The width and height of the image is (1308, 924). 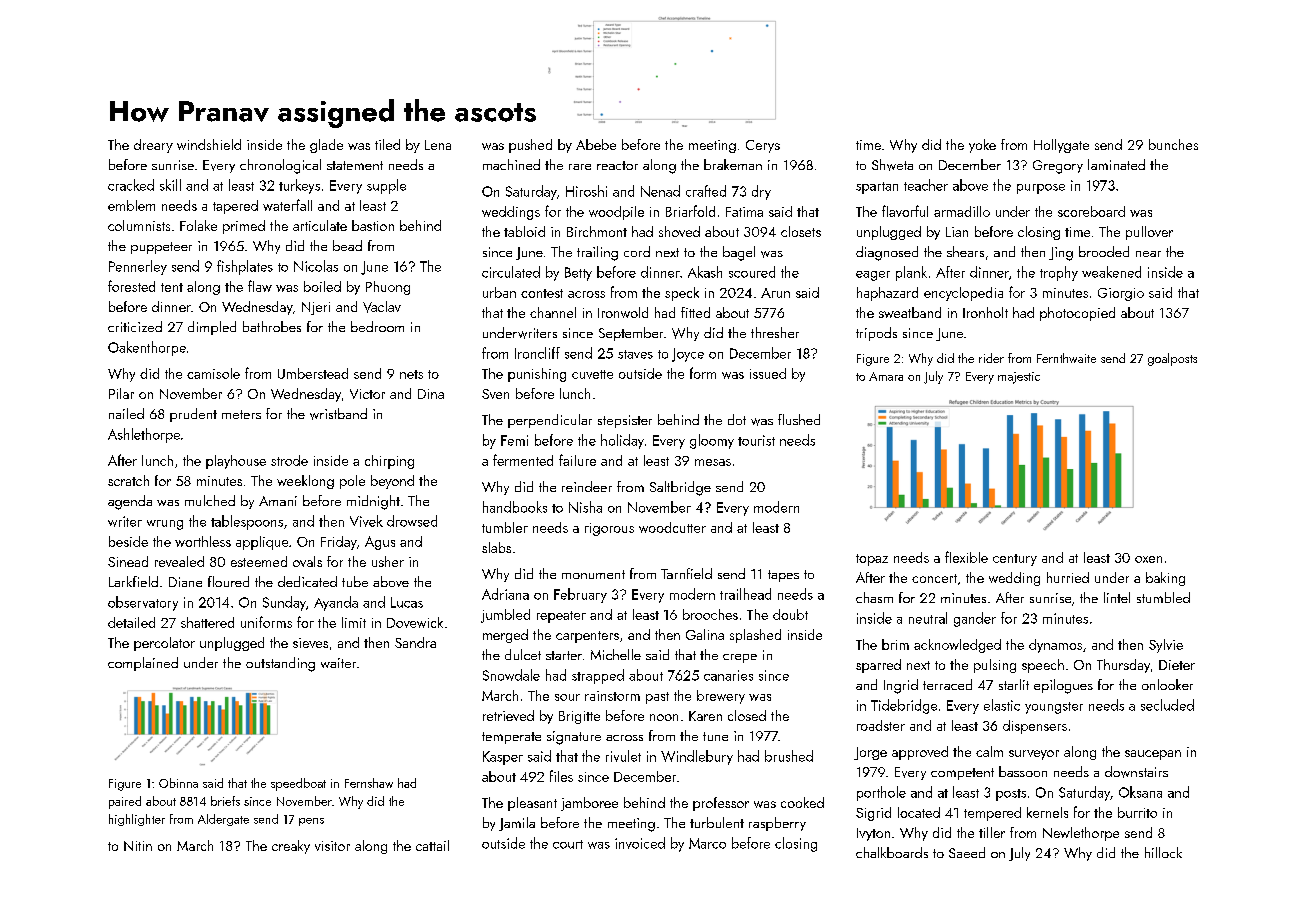 I want to click on bassoon, so click(x=1023, y=771).
